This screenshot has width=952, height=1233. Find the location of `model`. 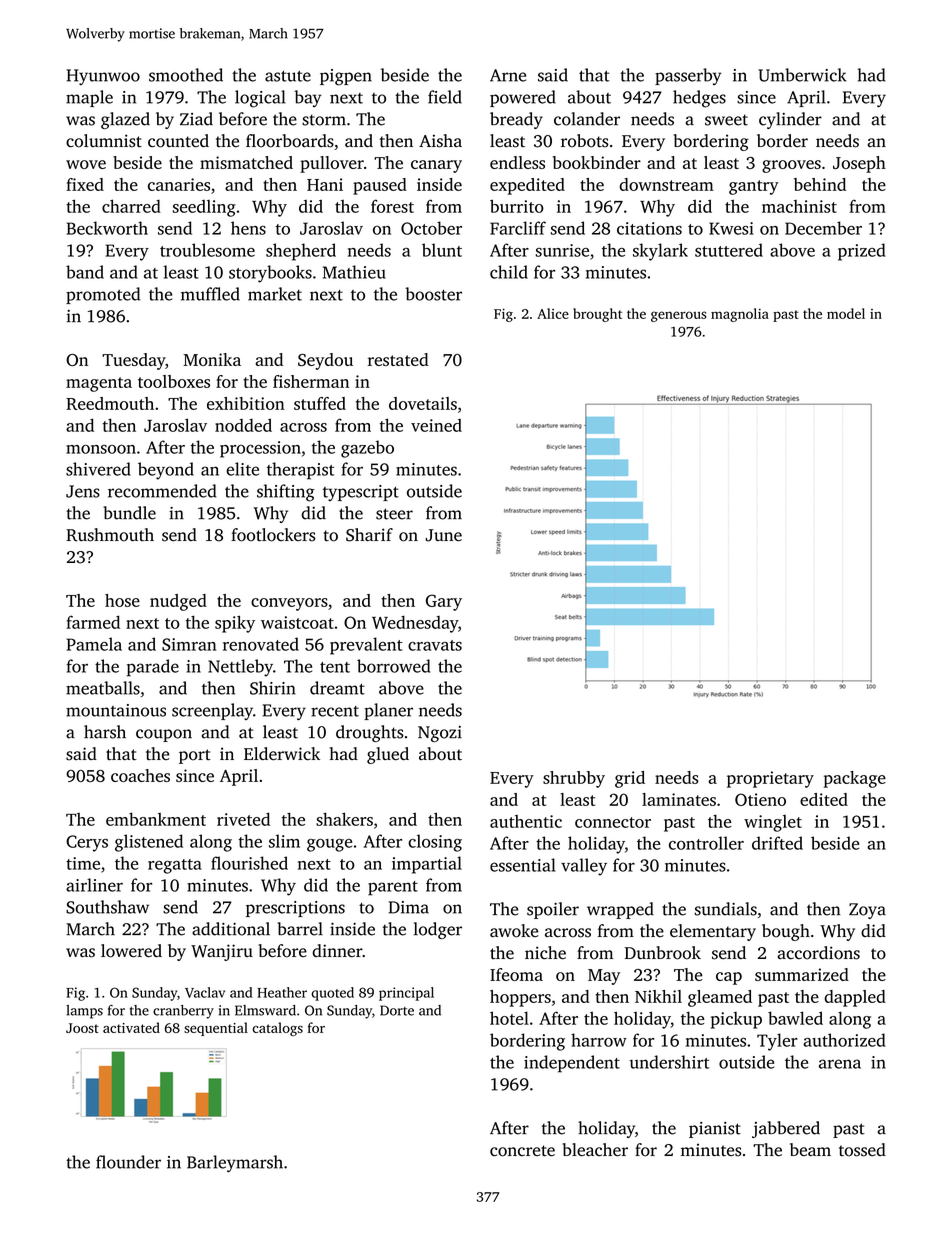

model is located at coordinates (846, 313).
